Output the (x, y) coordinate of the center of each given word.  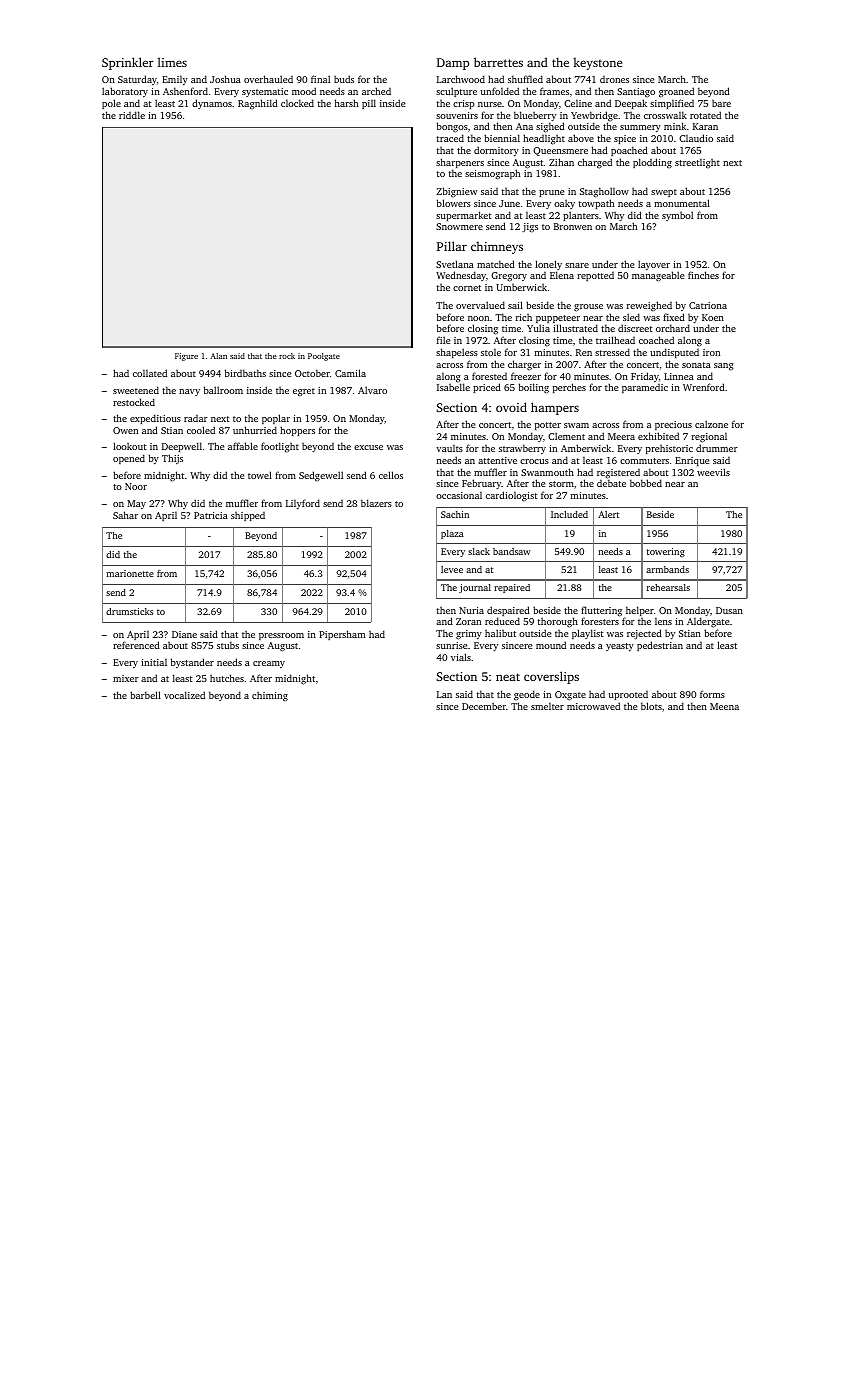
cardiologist (511, 496)
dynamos (212, 104)
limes (172, 62)
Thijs (172, 459)
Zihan (561, 162)
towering (666, 552)
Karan (705, 126)
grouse (588, 308)
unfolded (500, 91)
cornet (467, 288)
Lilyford (303, 504)
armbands (667, 569)
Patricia (211, 515)
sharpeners (460, 163)
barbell (145, 695)
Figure (186, 357)
